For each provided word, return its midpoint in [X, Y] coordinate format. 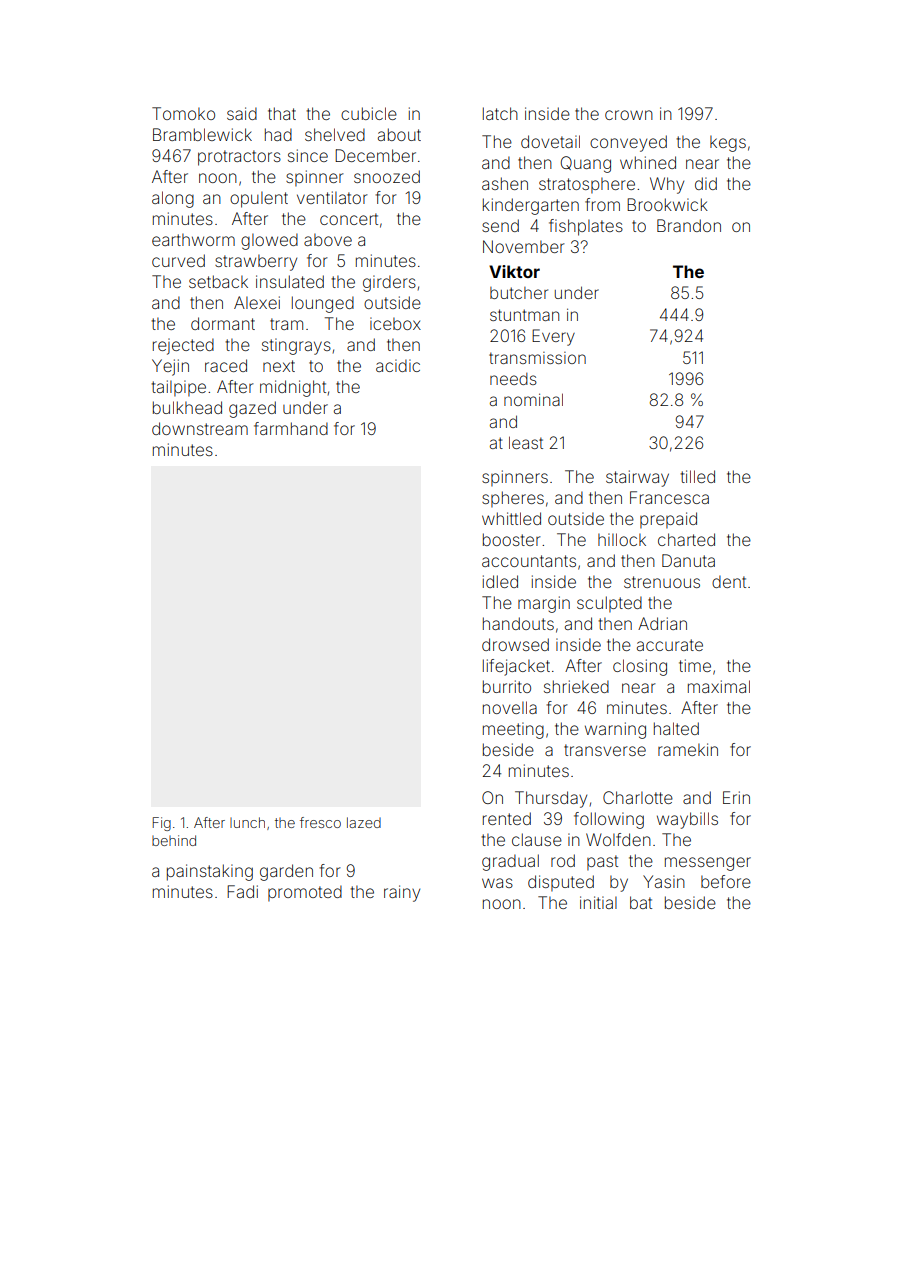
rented [507, 818]
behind [174, 840]
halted [676, 728]
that [282, 113]
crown [629, 115]
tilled [698, 476]
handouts [518, 623]
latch [500, 113]
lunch [247, 822]
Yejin [170, 367]
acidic [398, 365]
